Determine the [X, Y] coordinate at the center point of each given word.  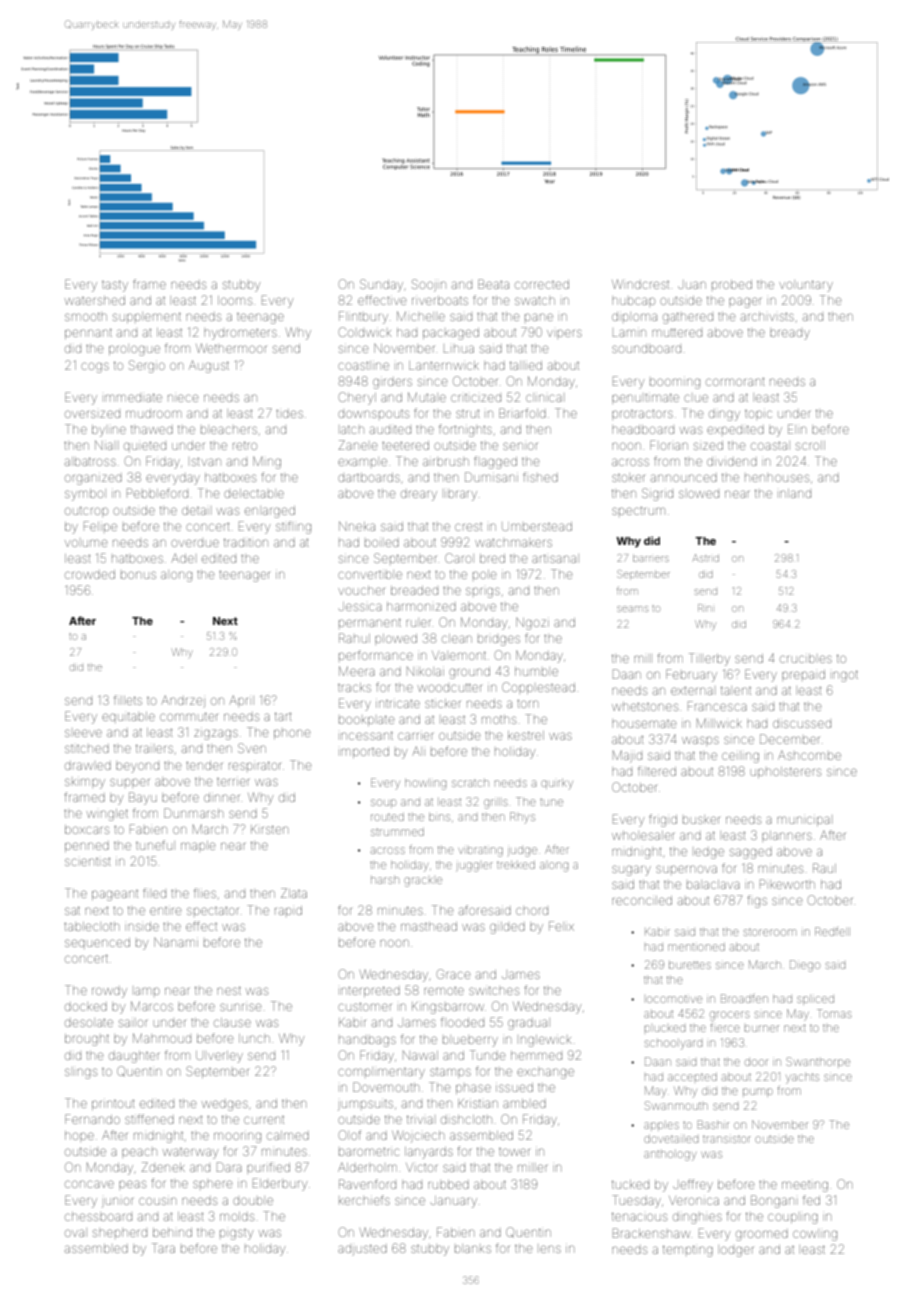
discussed [802, 723]
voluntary [806, 286]
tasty [115, 286]
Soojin [429, 285]
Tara [163, 1248]
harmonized [421, 606]
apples [661, 1126]
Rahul [354, 638]
